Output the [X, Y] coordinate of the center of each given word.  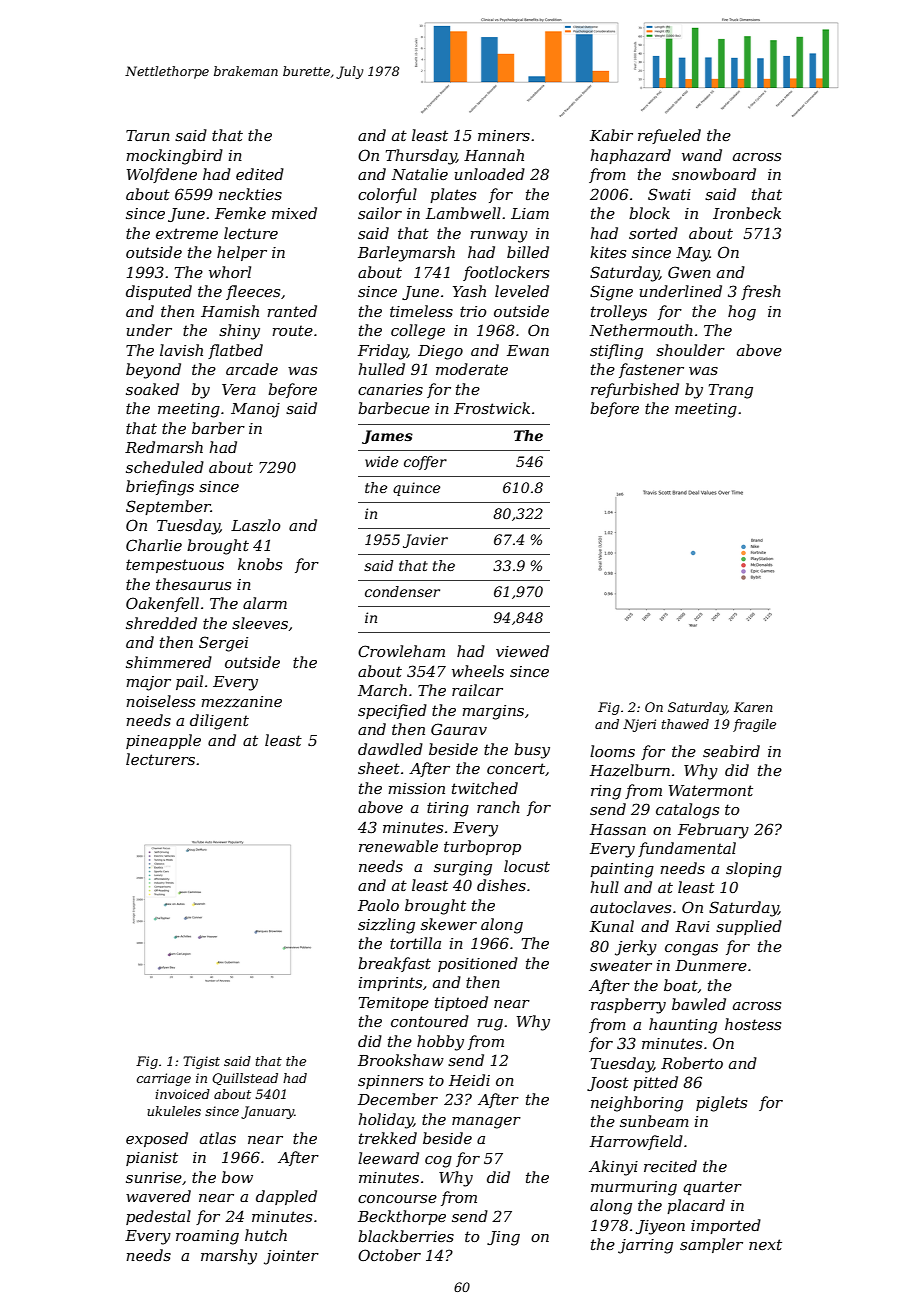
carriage [164, 1079]
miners [504, 135]
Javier [425, 541]
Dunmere [711, 965]
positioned [478, 964]
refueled [669, 136]
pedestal [158, 1217]
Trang [731, 391]
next [765, 1244]
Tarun [148, 135]
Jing [503, 1238]
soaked [152, 389]
